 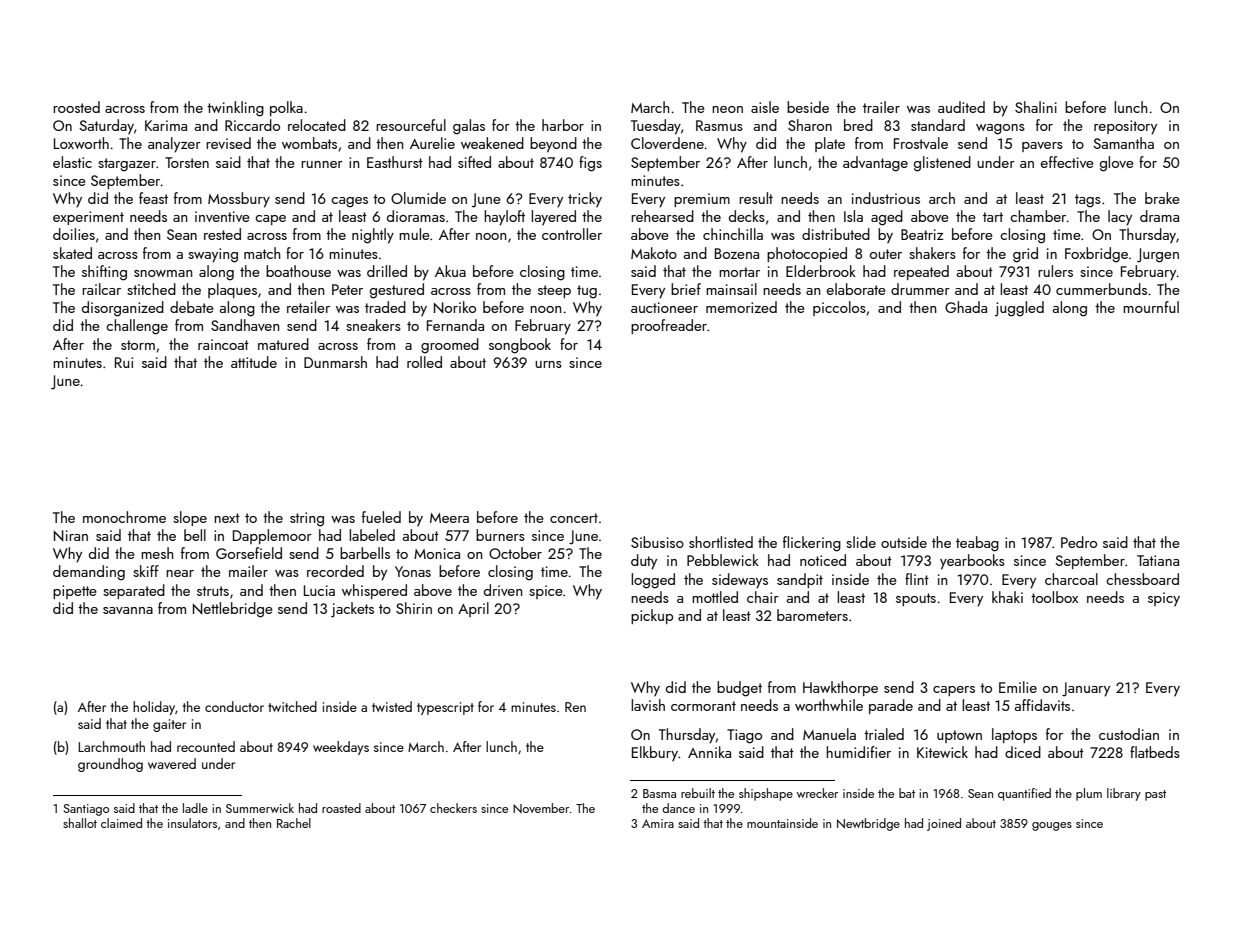 I want to click on checkers, so click(x=453, y=808).
